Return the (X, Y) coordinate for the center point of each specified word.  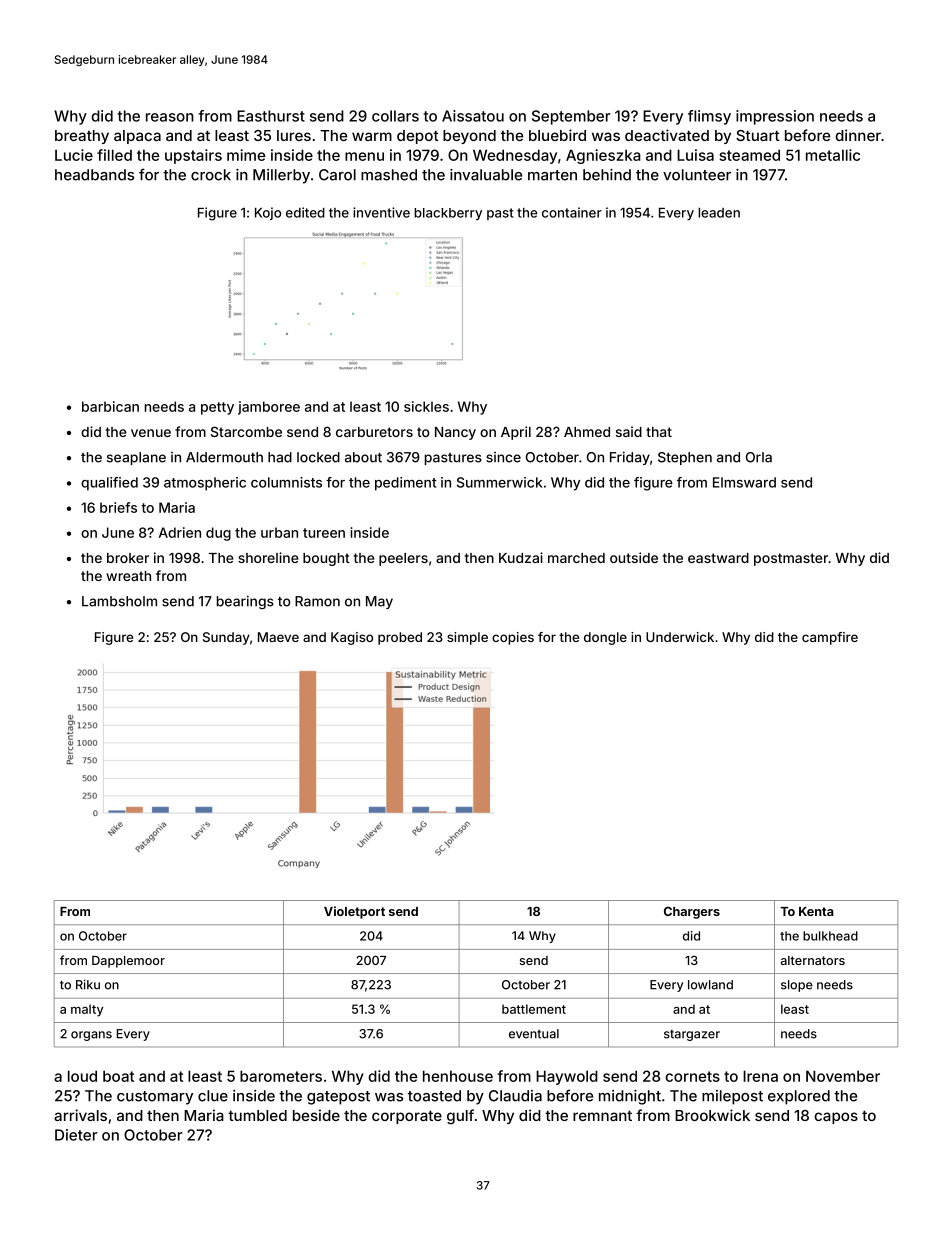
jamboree (269, 408)
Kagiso (352, 638)
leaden (719, 213)
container (572, 212)
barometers (281, 1076)
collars (395, 116)
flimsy (709, 117)
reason (170, 117)
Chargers (692, 912)
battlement (534, 1009)
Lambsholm (119, 601)
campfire (830, 638)
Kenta (816, 911)
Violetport (354, 912)
